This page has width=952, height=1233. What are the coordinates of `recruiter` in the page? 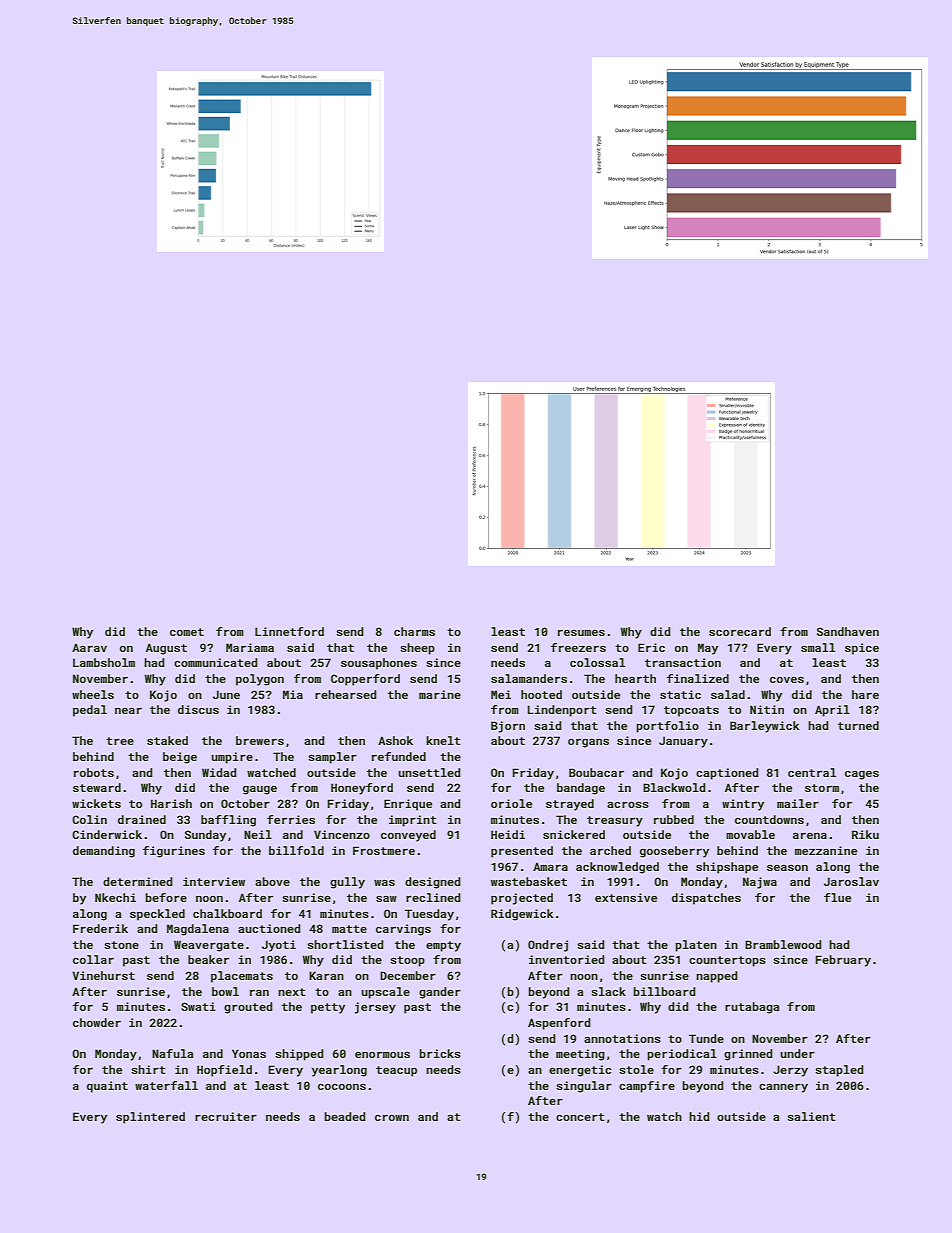 It's located at (226, 1116).
